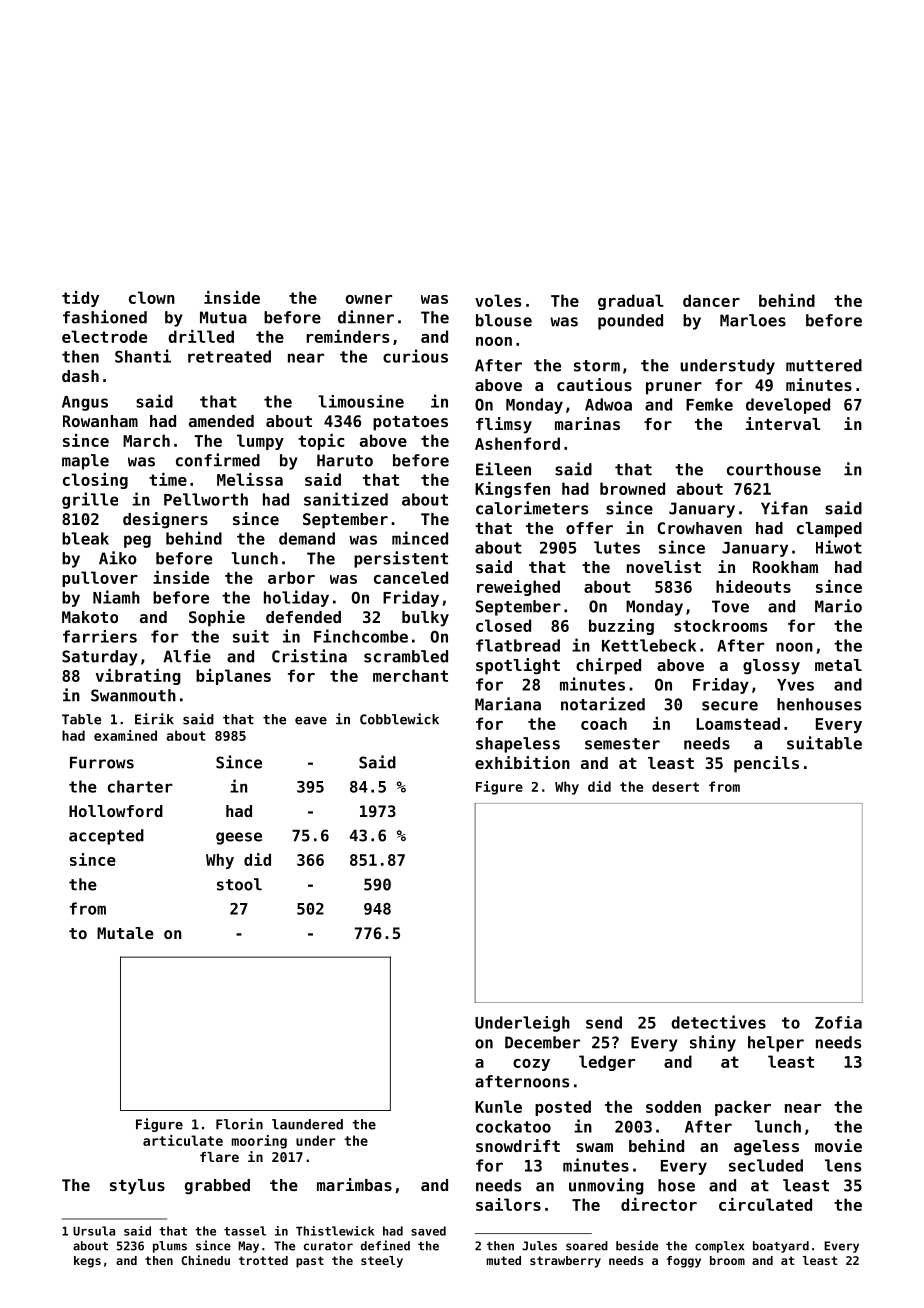 This image has height=1308, width=924. What do you see at coordinates (239, 884) in the image?
I see `stool` at bounding box center [239, 884].
